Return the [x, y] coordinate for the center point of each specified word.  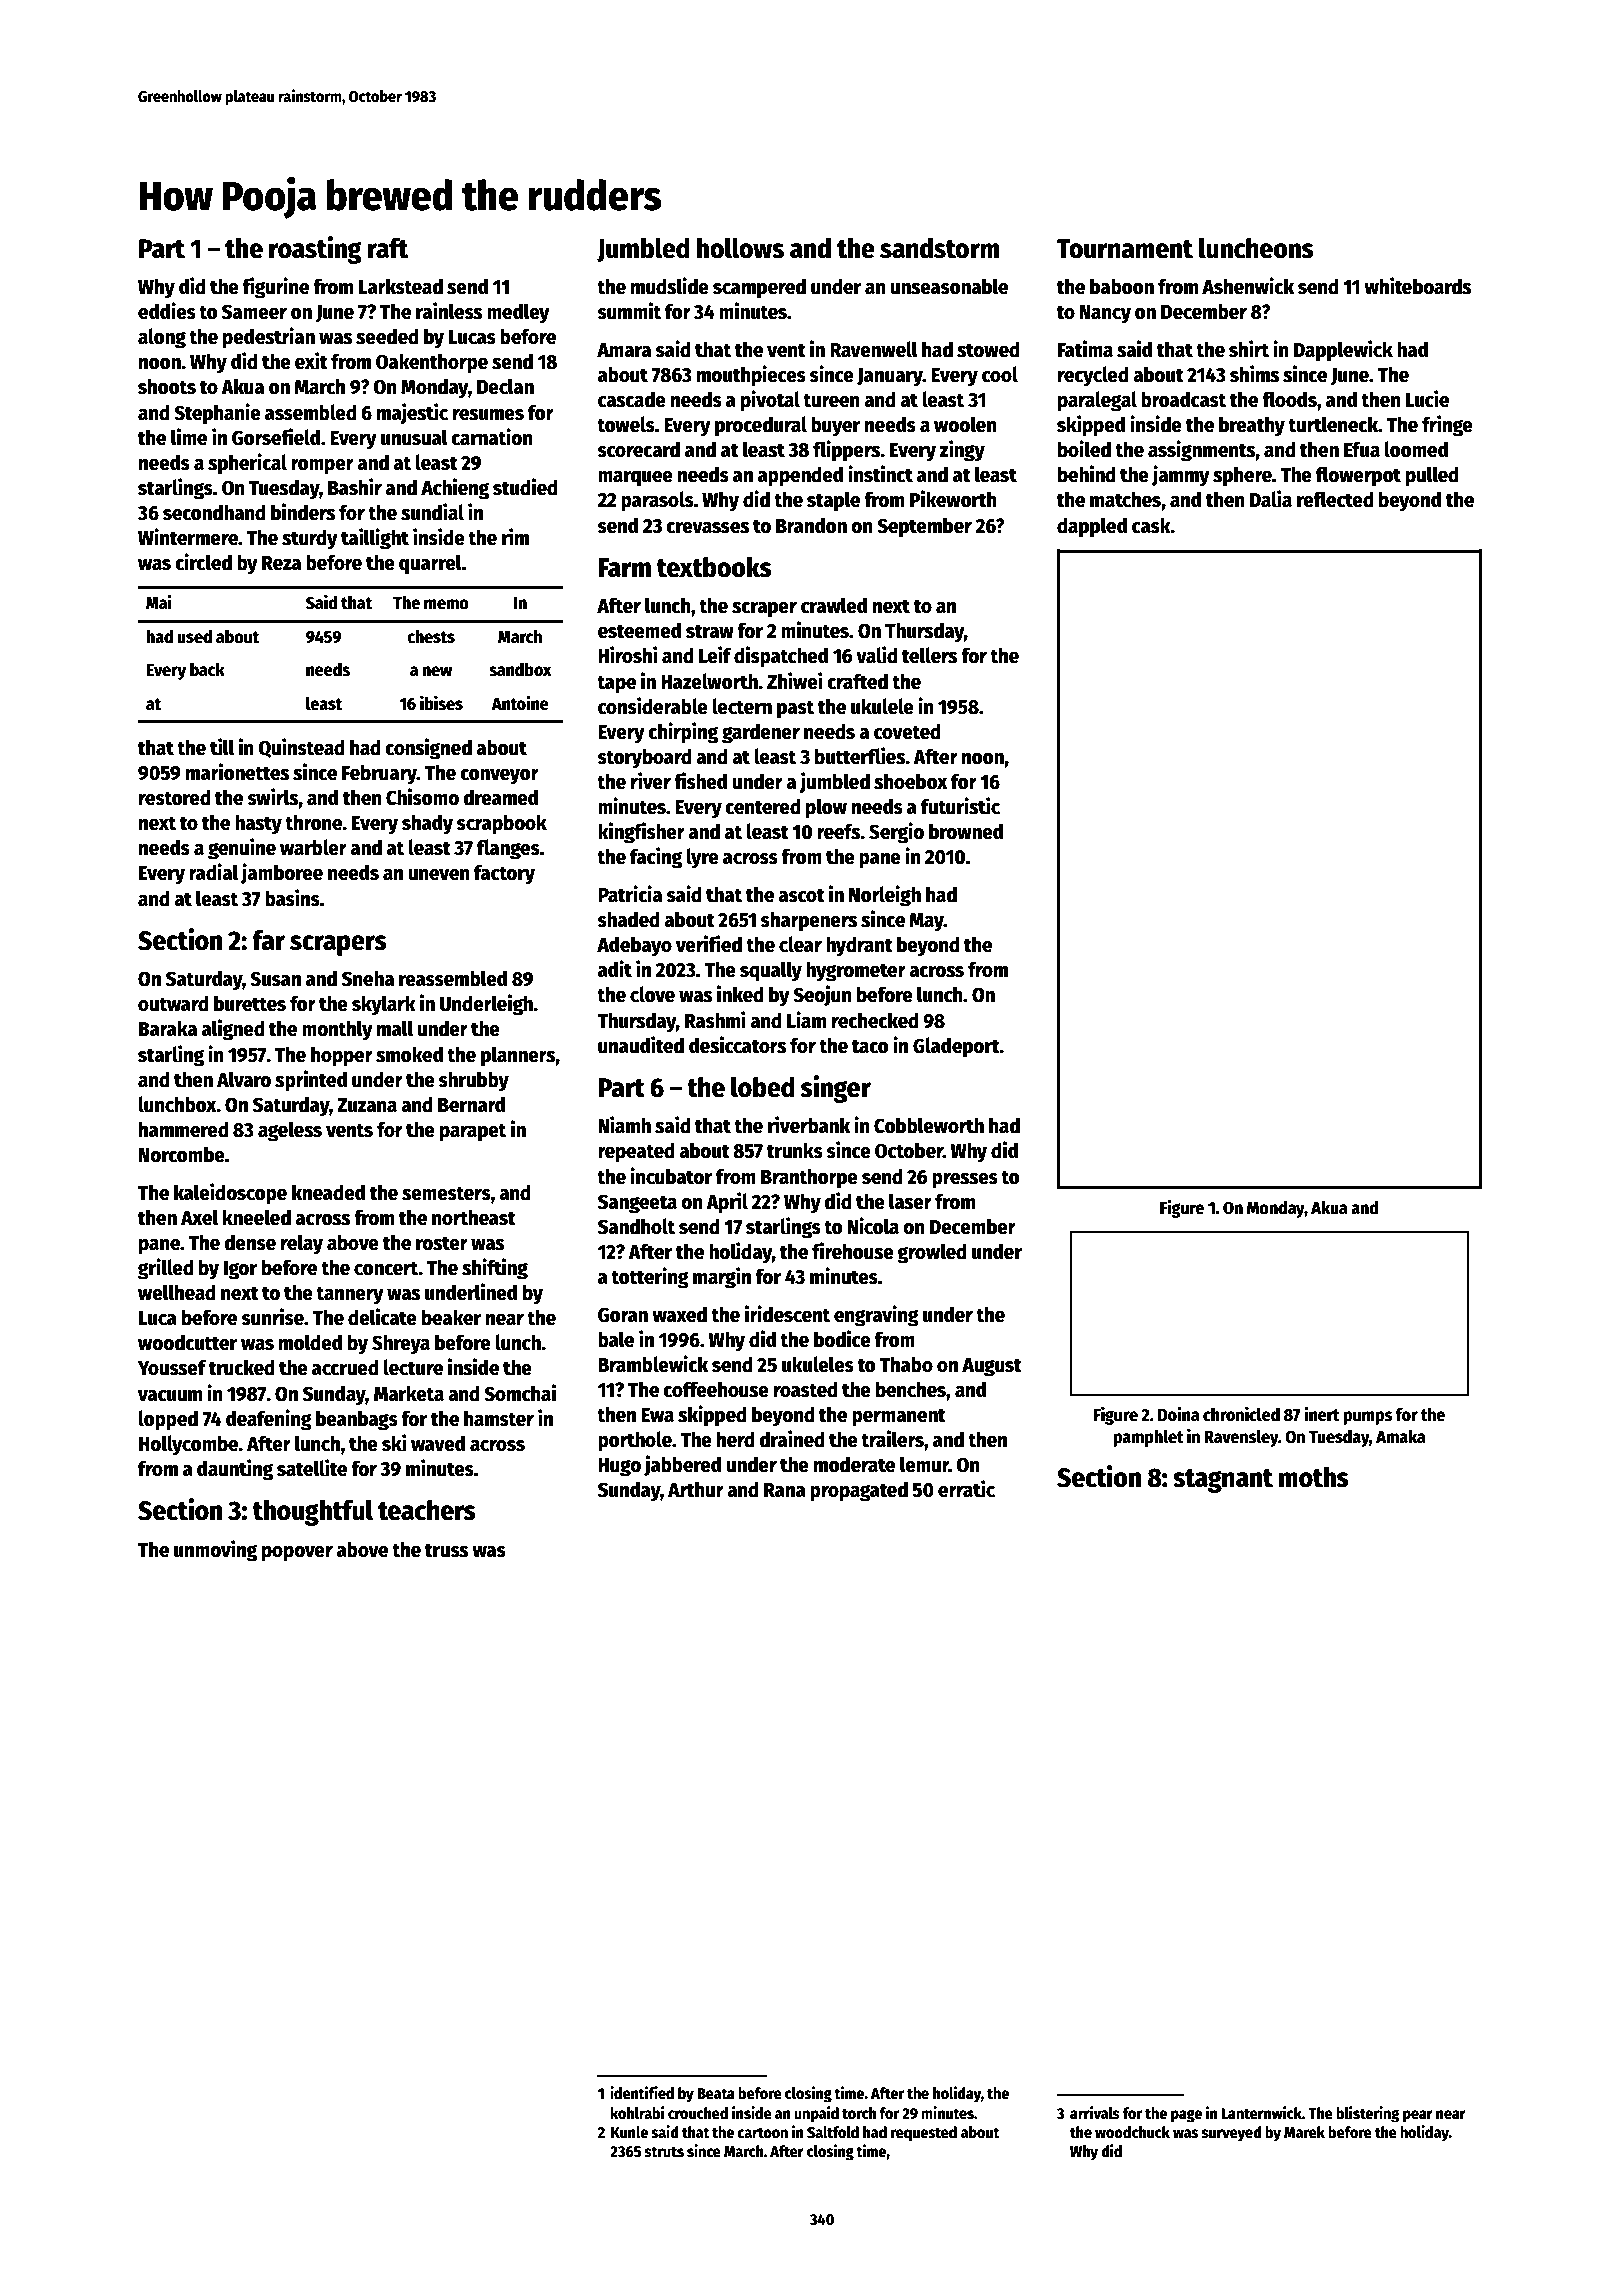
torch [859, 2113]
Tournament [1125, 249]
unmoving [215, 1551]
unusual [414, 437]
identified [642, 2093]
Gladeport [956, 1047]
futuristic [960, 806]
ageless [290, 1131]
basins [292, 898]
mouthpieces [751, 376]
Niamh [624, 1125]
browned [966, 831]
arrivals [1095, 2112]
